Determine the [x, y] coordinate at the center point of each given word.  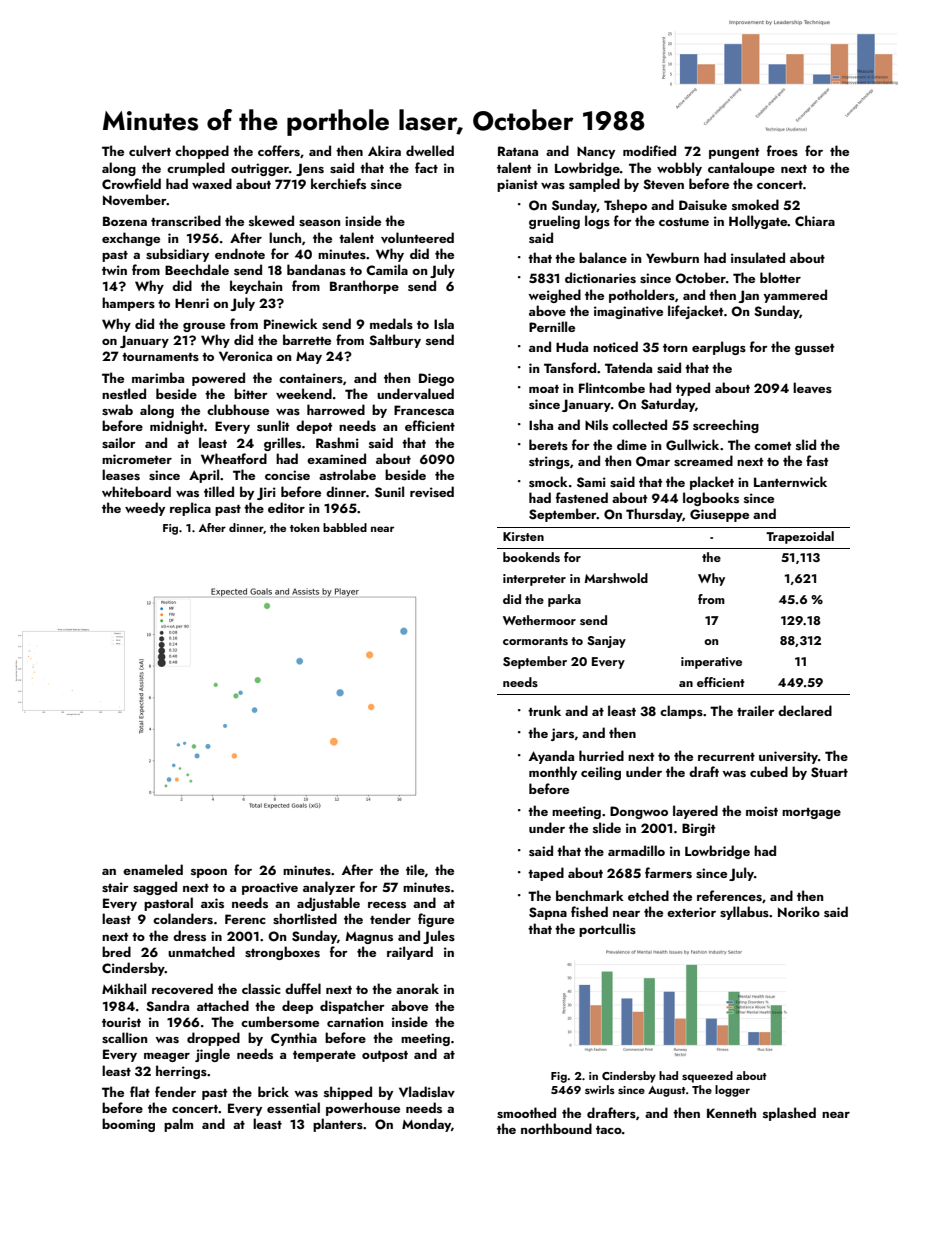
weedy [145, 509]
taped [546, 874]
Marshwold [616, 578]
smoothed [526, 1112]
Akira [384, 150]
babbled [345, 527]
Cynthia [294, 1039]
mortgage [811, 813]
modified [649, 150]
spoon [209, 873]
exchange [131, 239]
